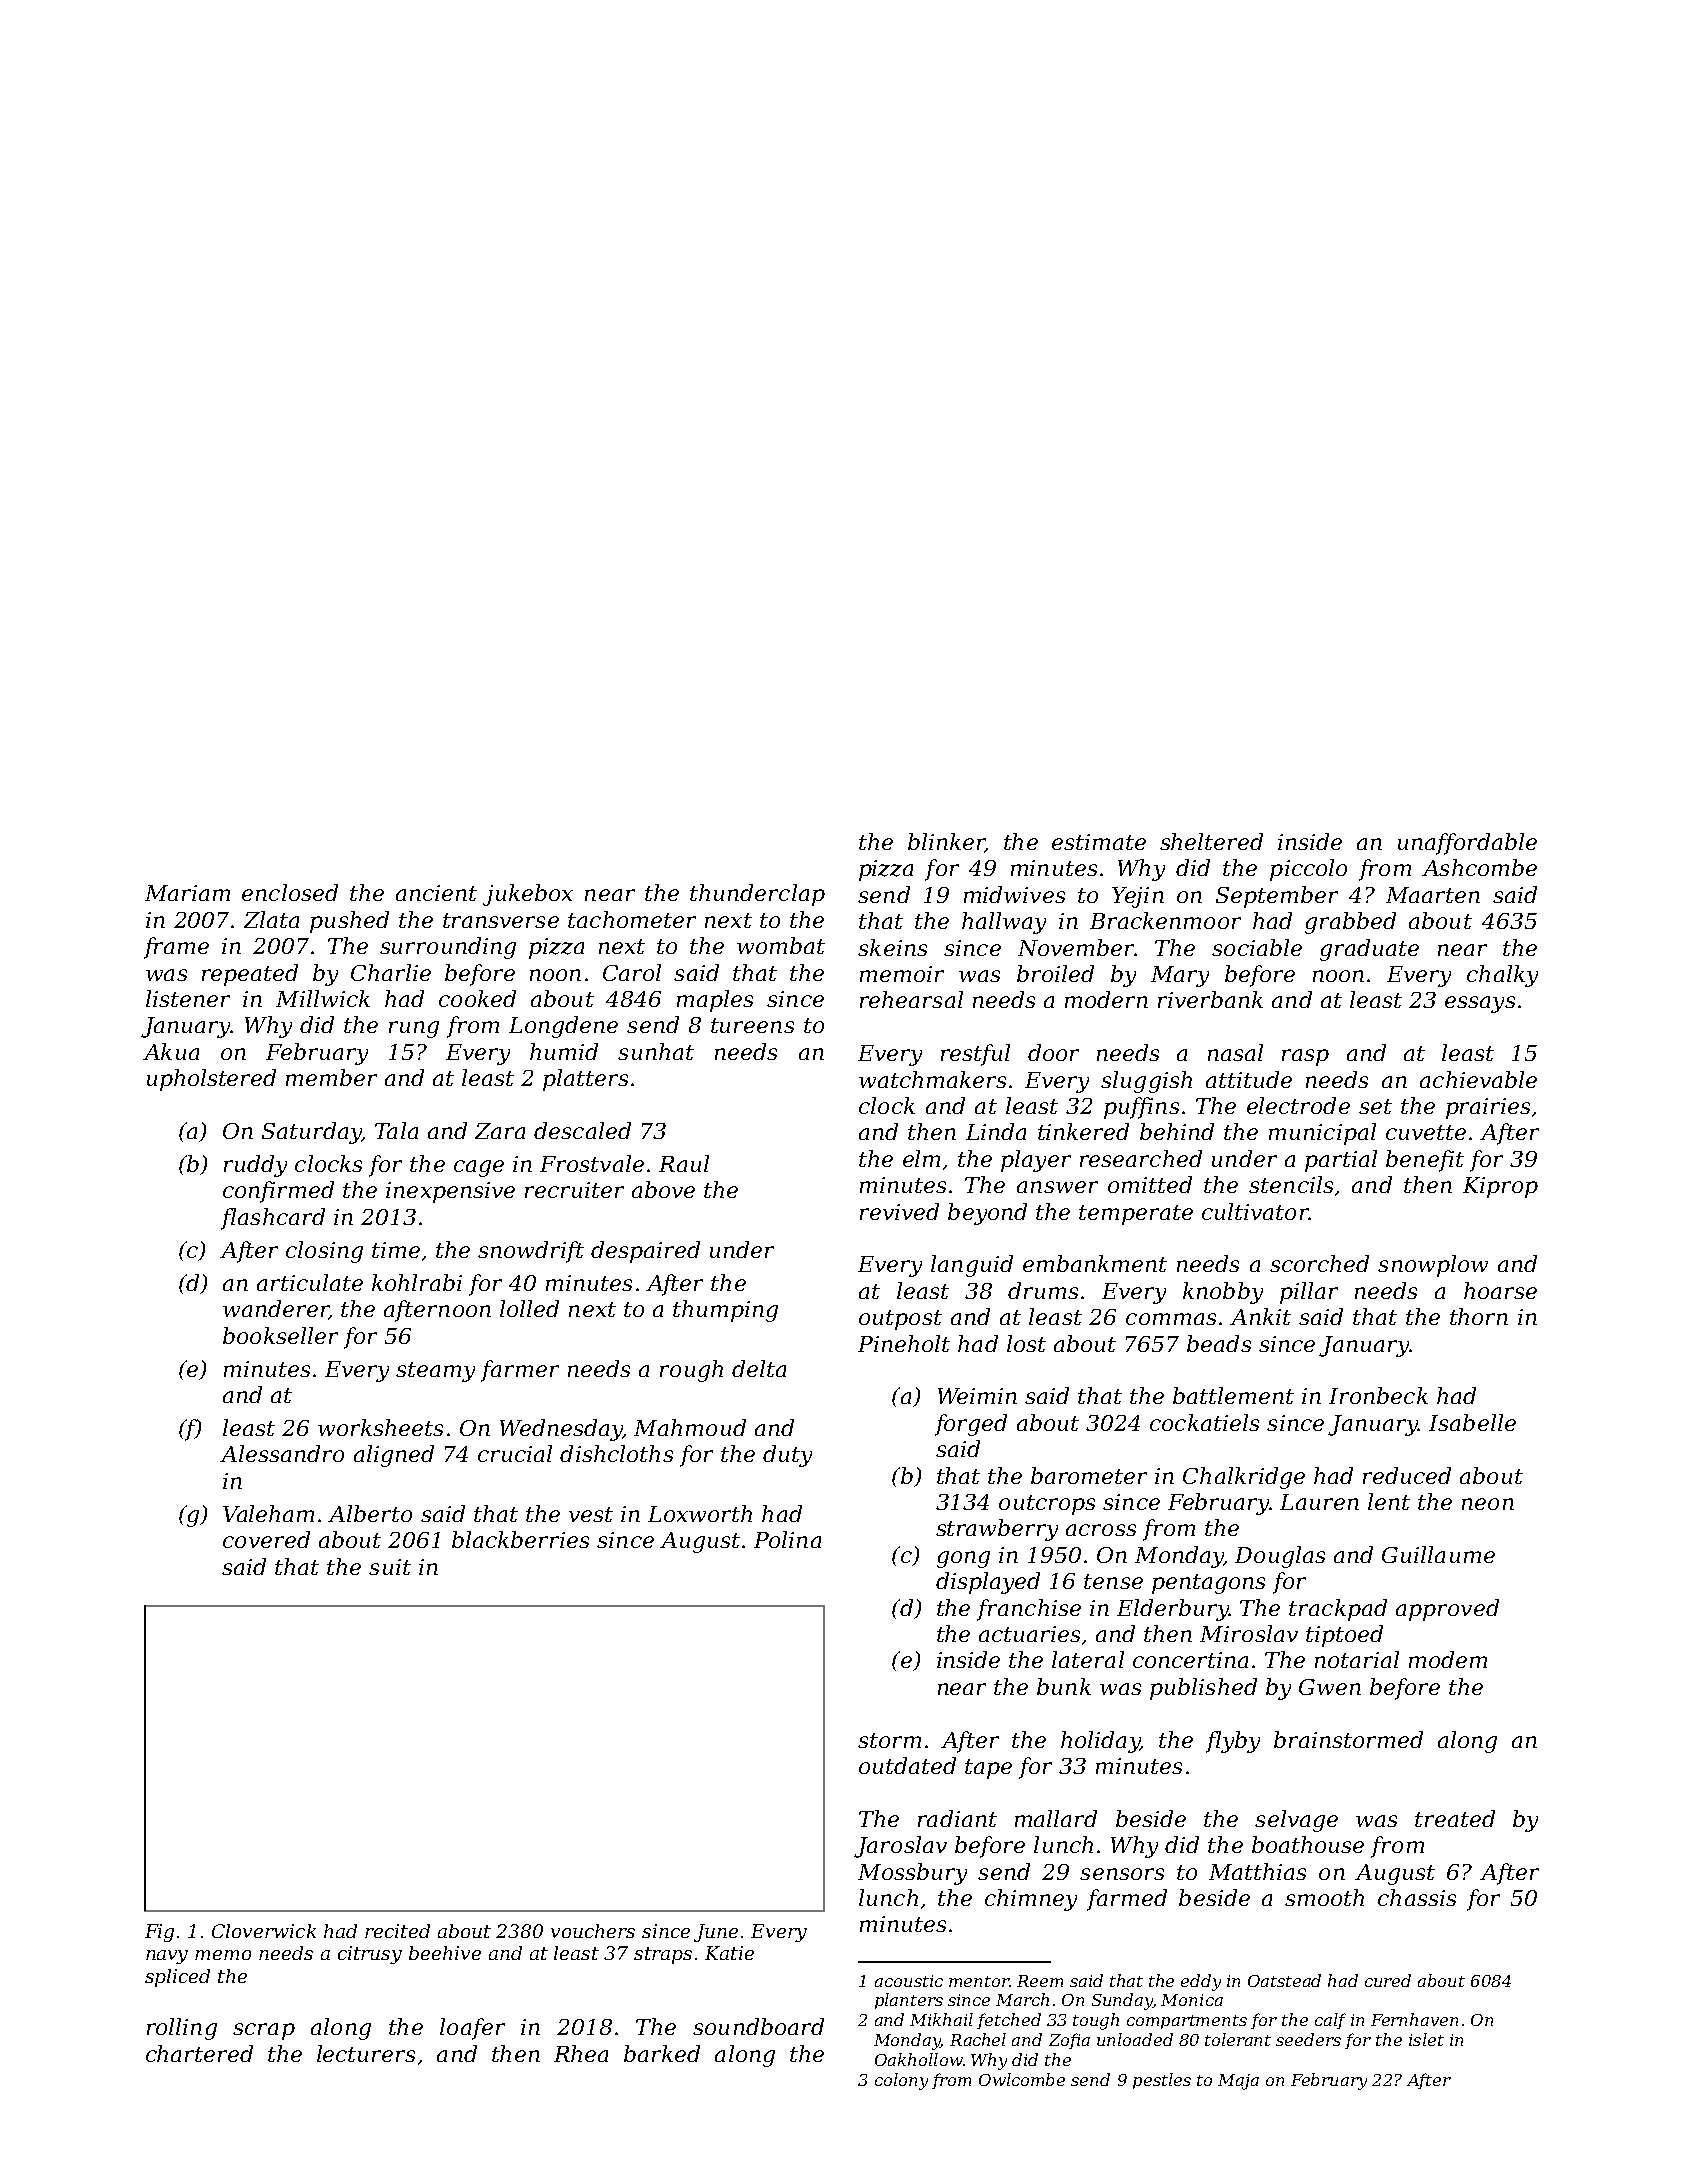 The image size is (1683, 2178). I want to click on watchmakers, so click(932, 1079).
